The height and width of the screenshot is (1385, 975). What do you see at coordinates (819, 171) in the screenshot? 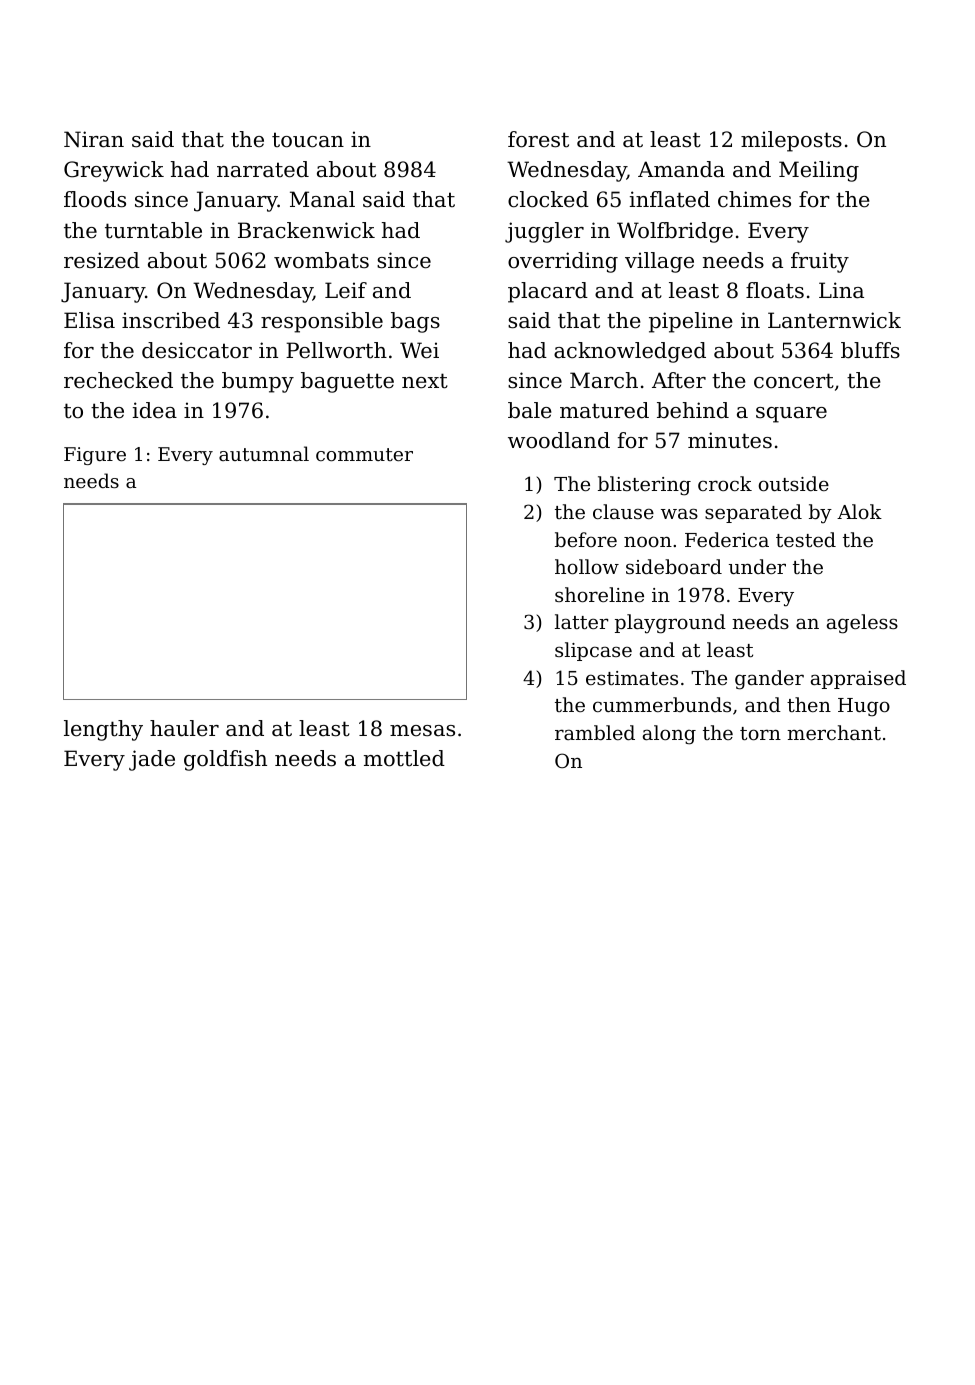
I see `Meiling` at bounding box center [819, 171].
